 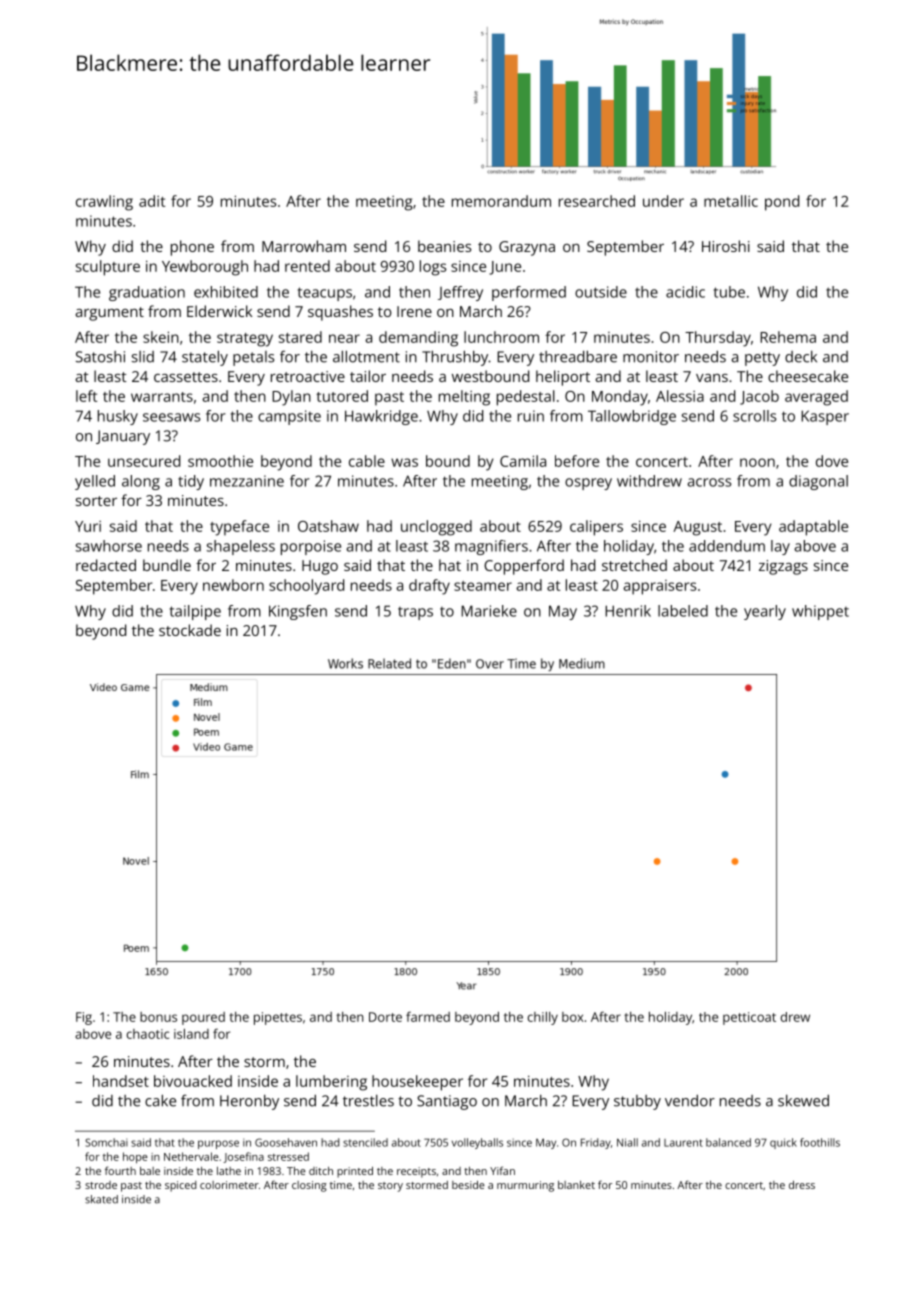 I want to click on graduation, so click(x=147, y=293).
